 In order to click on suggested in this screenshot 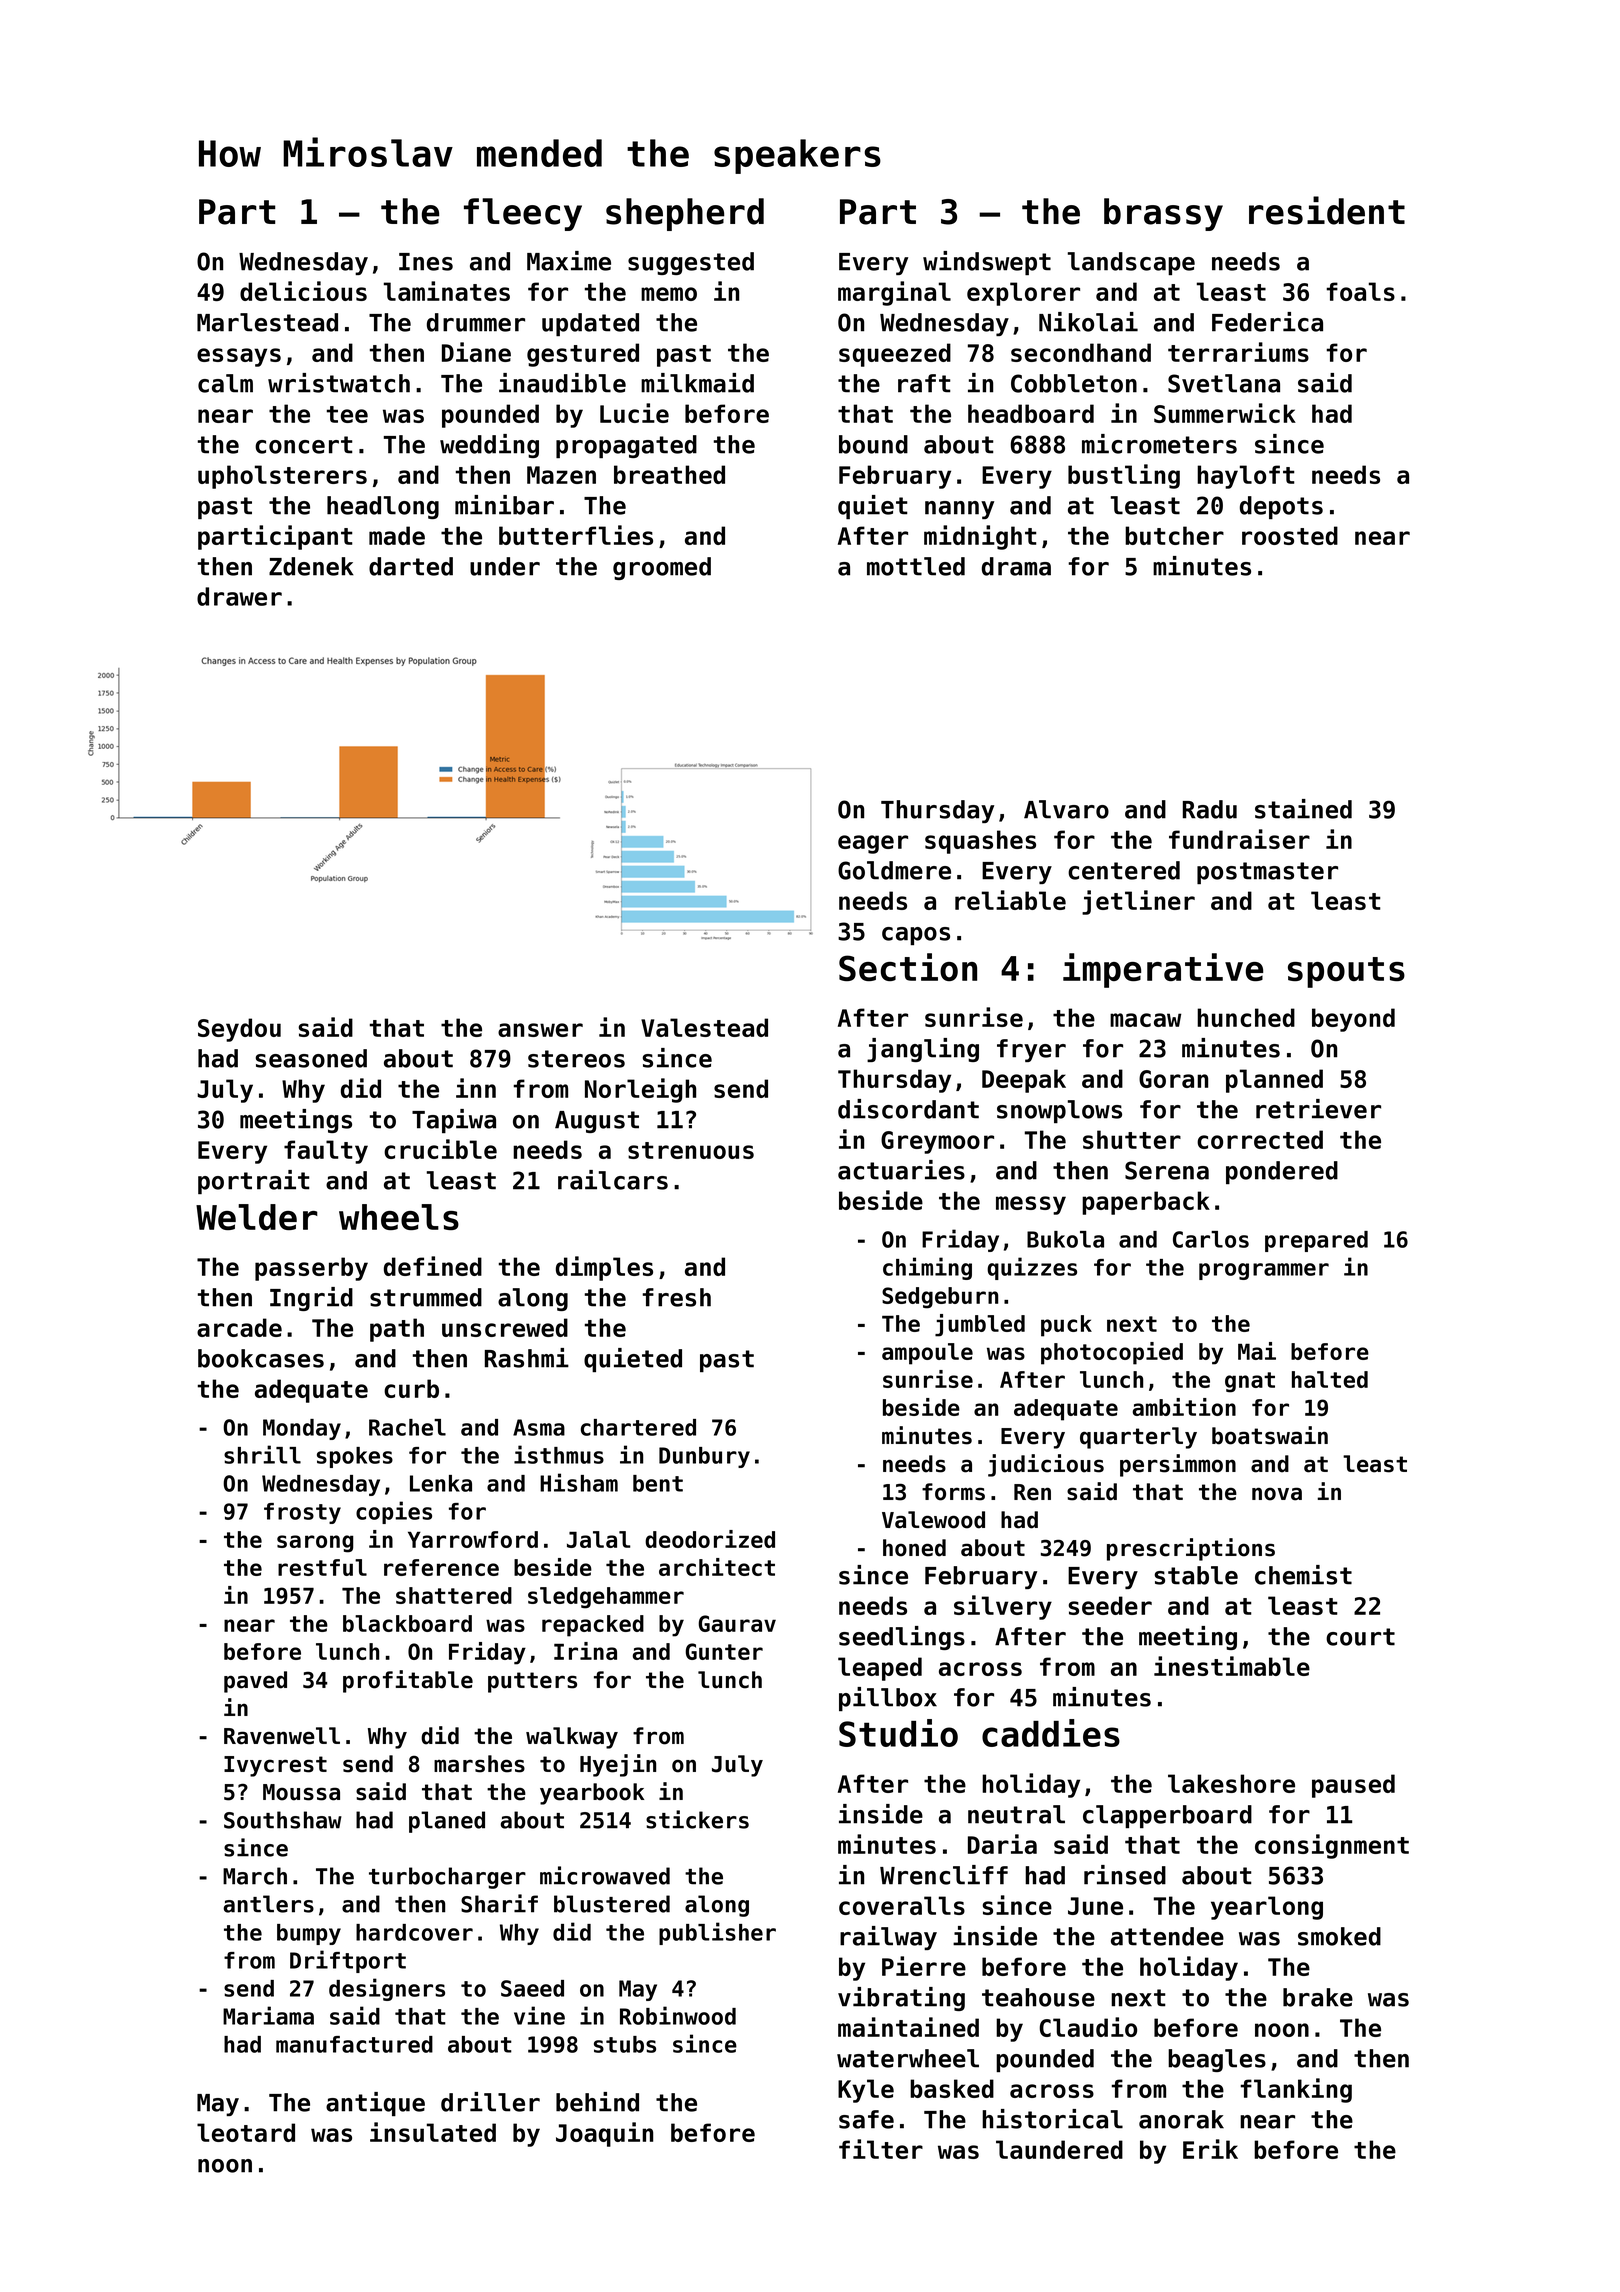, I will do `click(691, 263)`.
